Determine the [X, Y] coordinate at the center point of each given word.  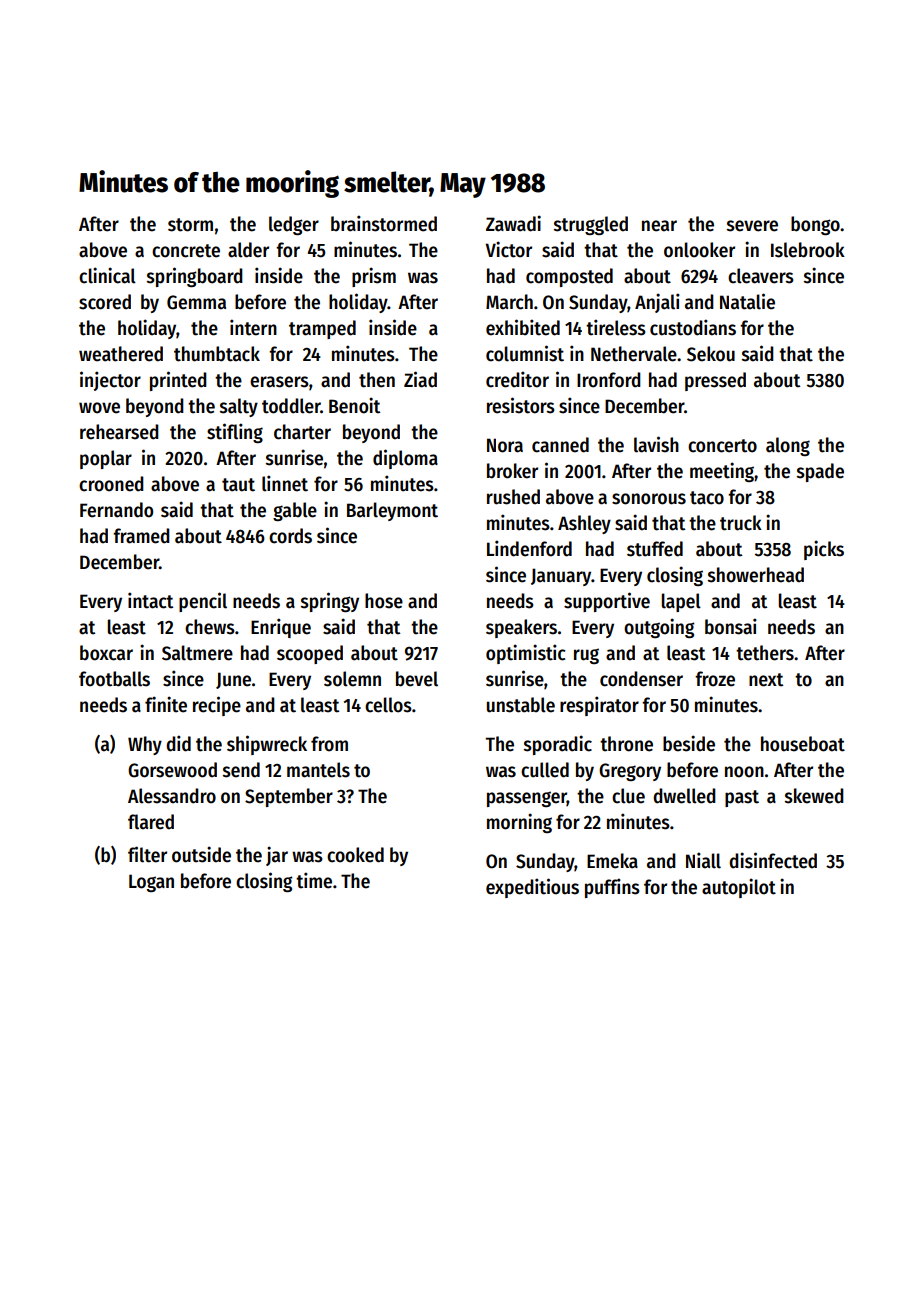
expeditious [532, 888]
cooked [355, 855]
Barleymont [392, 511]
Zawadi [513, 223]
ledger [294, 225]
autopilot [739, 888]
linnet [285, 483]
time [314, 880]
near [659, 226]
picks [824, 550]
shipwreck [267, 745]
